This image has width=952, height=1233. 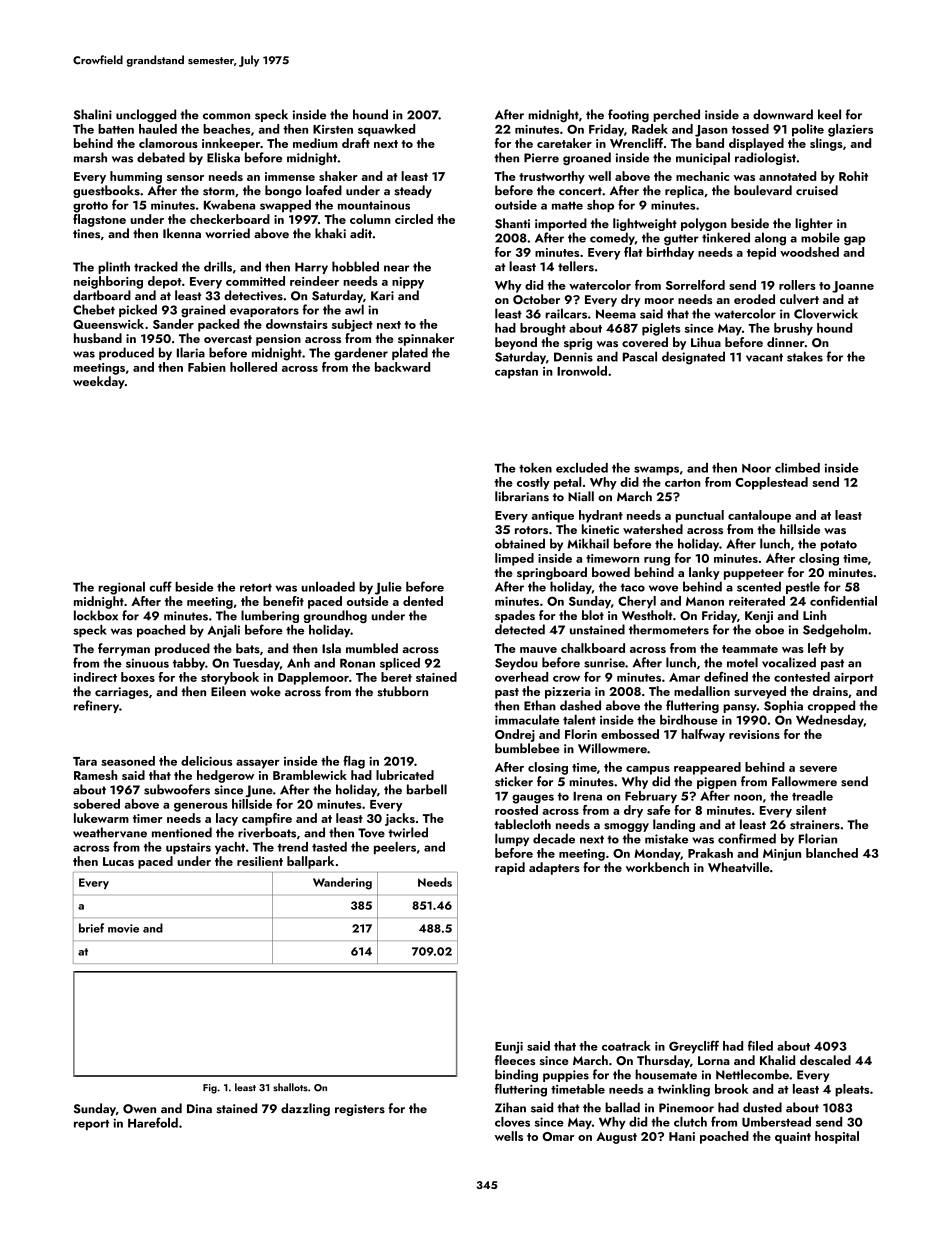 What do you see at coordinates (509, 1048) in the image?
I see `Eunji` at bounding box center [509, 1048].
